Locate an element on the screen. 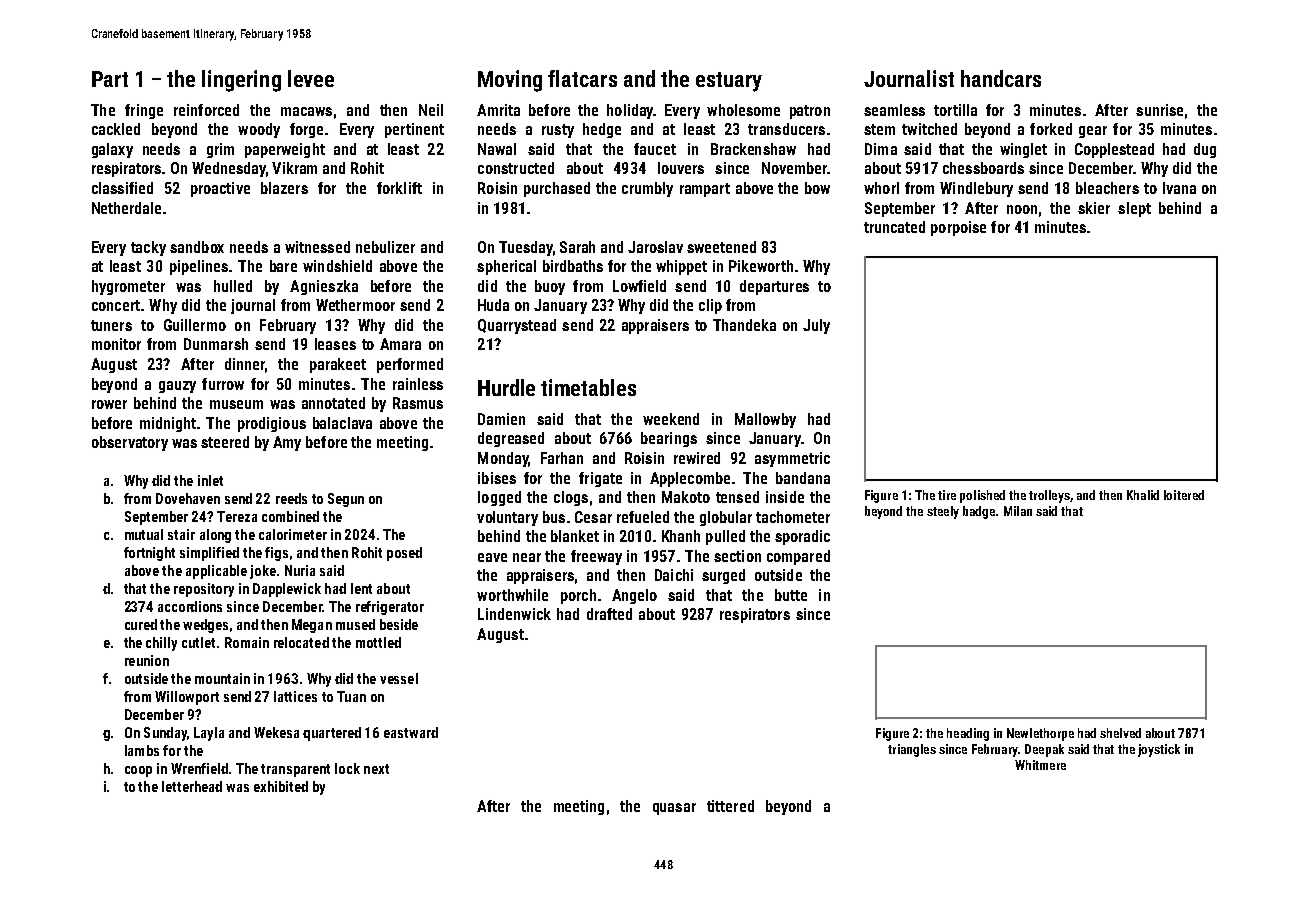 This screenshot has width=1308, height=924. applicable is located at coordinates (216, 572).
